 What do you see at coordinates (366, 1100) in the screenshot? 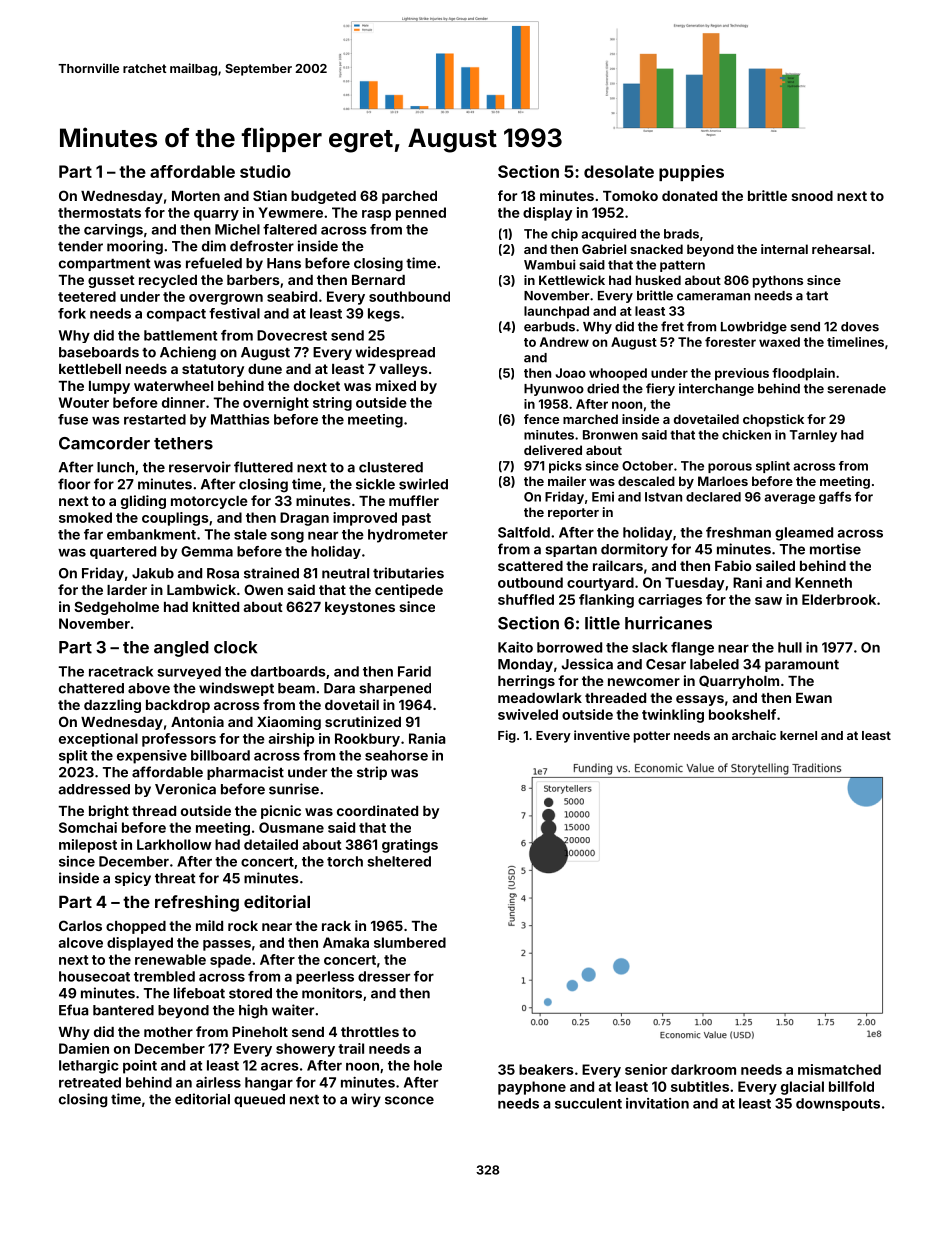
I see `wiry` at bounding box center [366, 1100].
